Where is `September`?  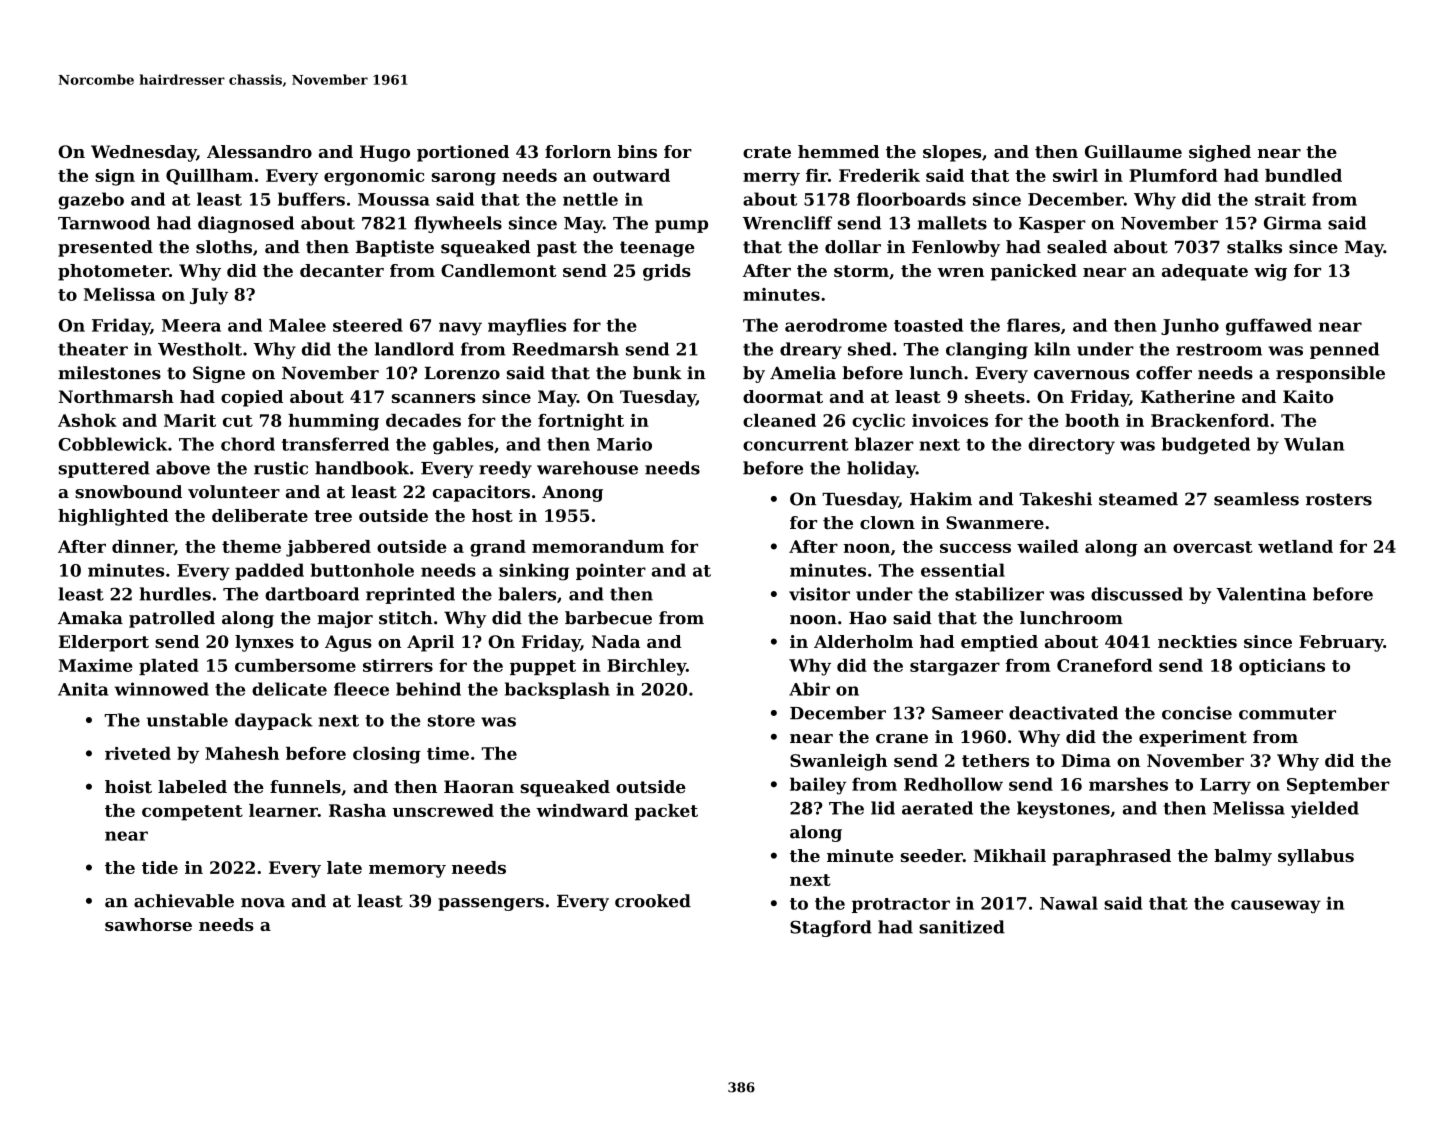
September is located at coordinates (1338, 785).
